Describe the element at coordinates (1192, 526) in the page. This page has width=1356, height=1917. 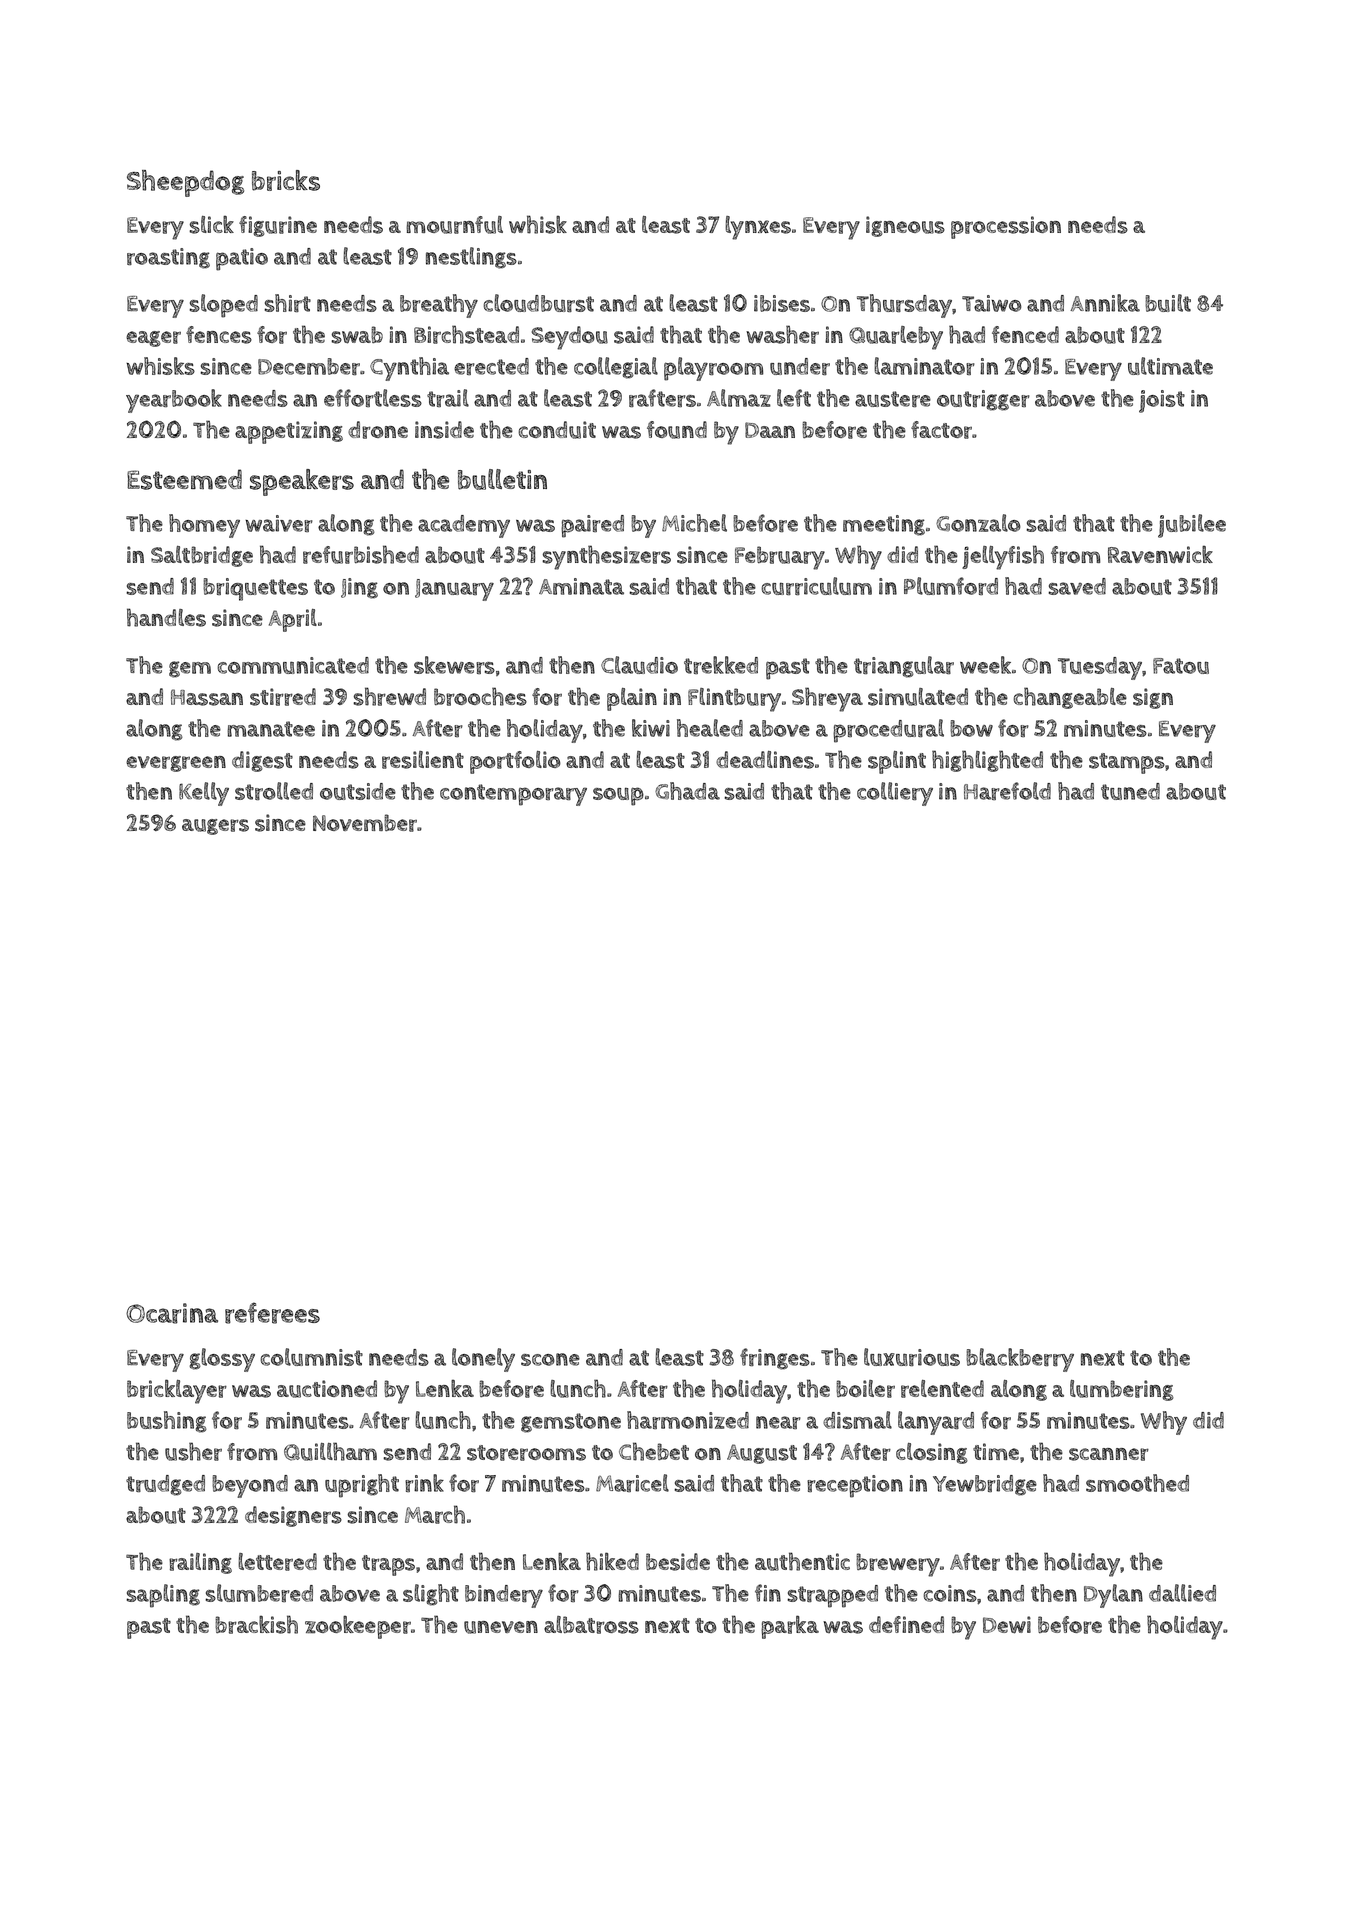
I see `jubilee` at that location.
